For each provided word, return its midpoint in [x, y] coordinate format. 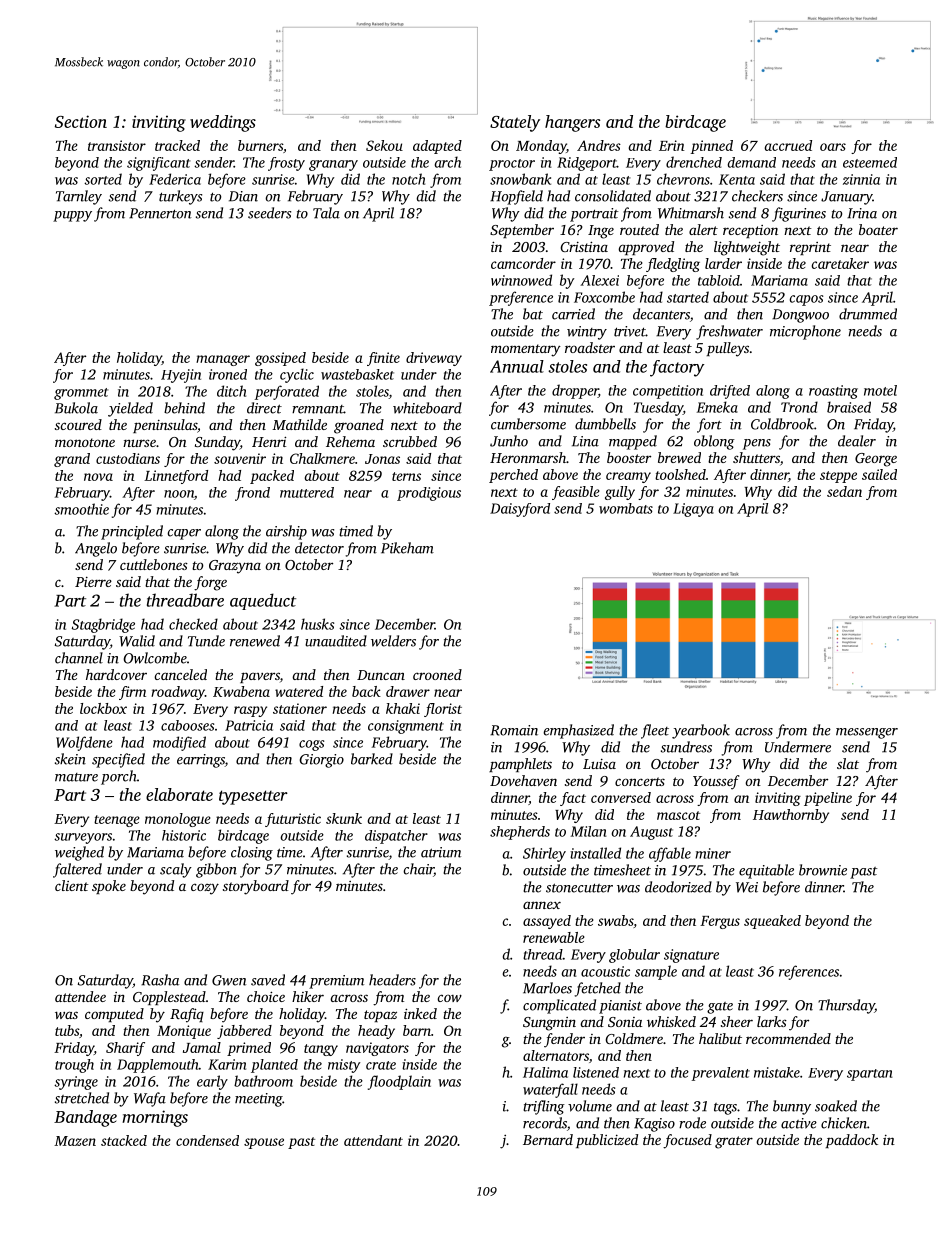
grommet [81, 394]
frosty [286, 164]
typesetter [253, 797]
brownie [823, 870]
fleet [655, 731]
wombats [626, 508]
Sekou [384, 145]
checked [193, 624]
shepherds [520, 833]
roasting [833, 392]
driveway [434, 359]
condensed [207, 1140]
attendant [373, 1140]
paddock [852, 1141]
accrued [788, 145]
